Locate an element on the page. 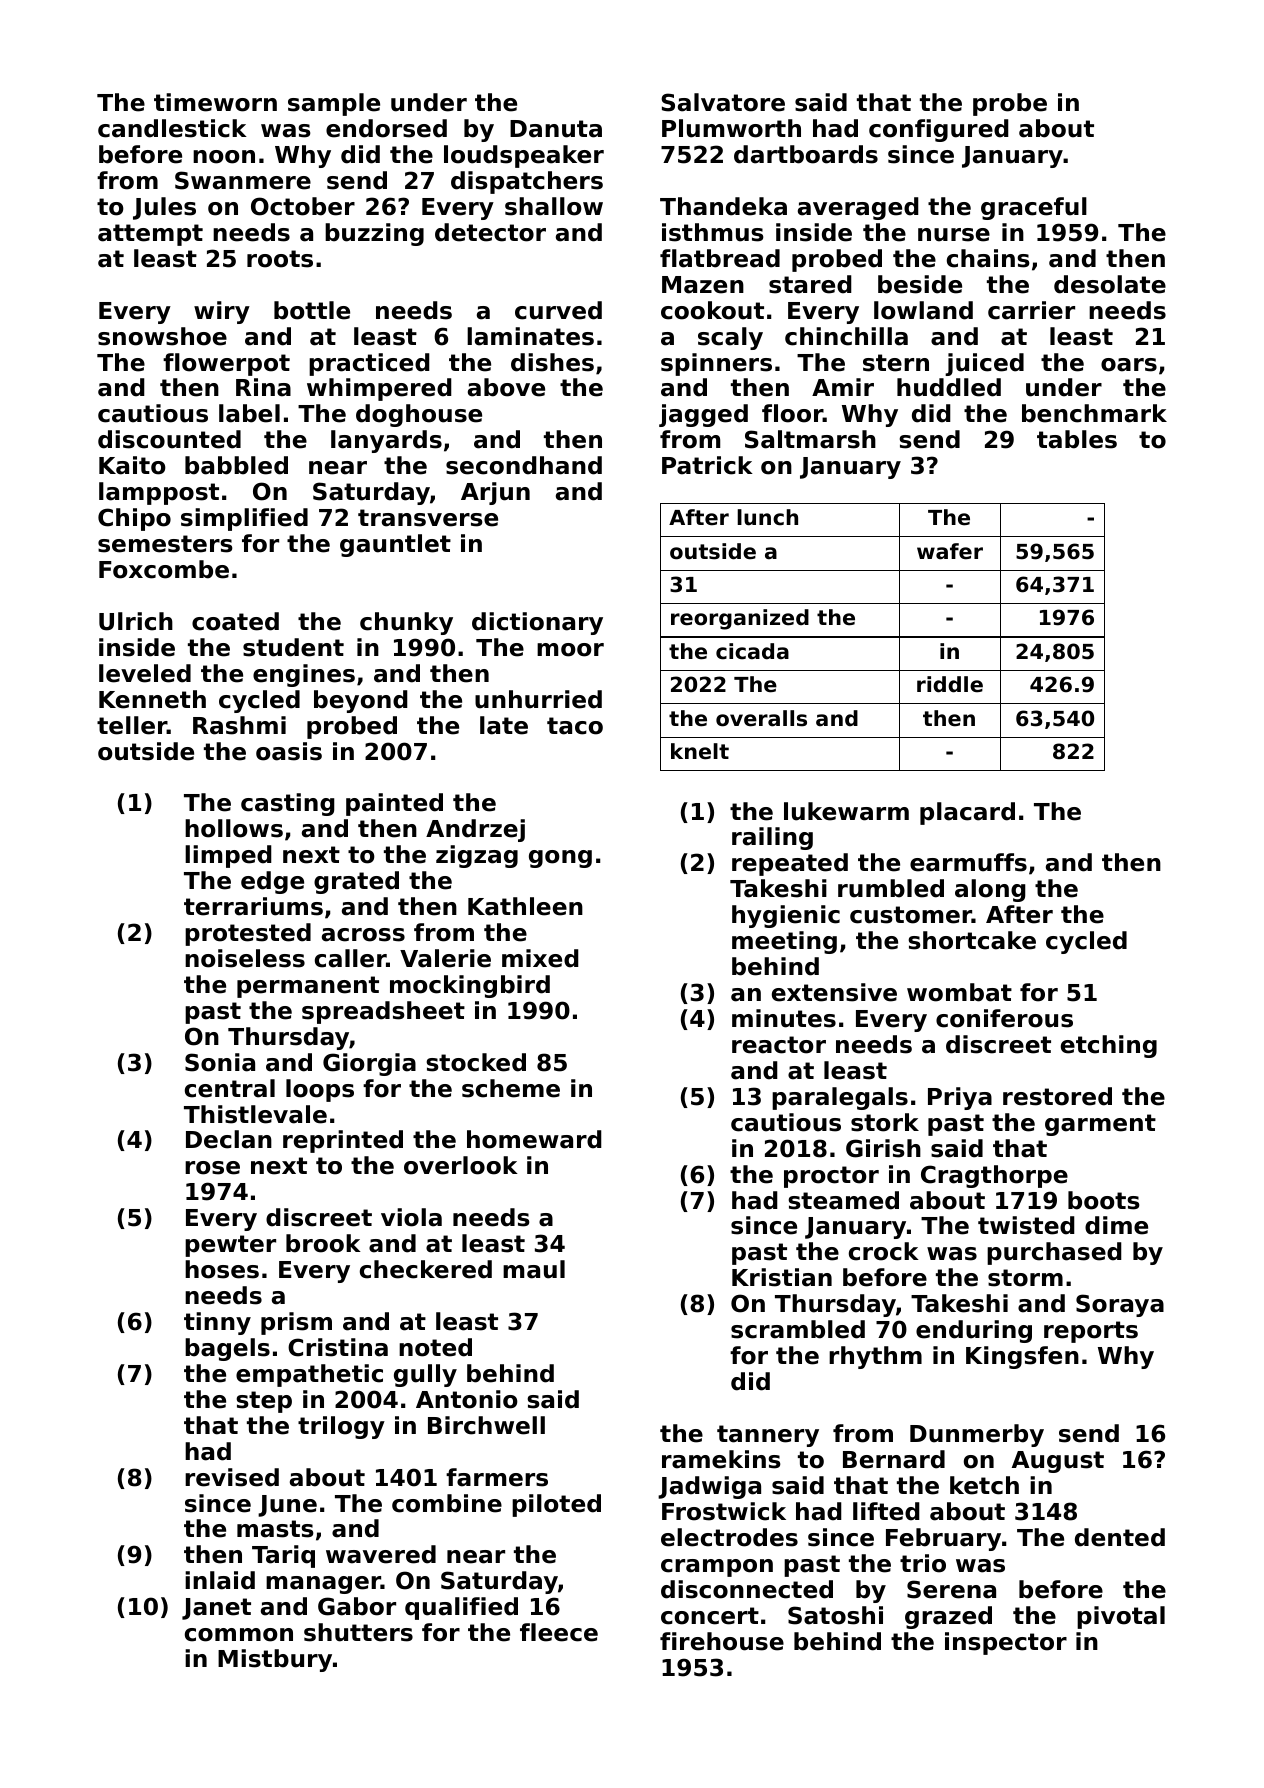 This document has height=1788, width=1264. customer is located at coordinates (911, 915).
